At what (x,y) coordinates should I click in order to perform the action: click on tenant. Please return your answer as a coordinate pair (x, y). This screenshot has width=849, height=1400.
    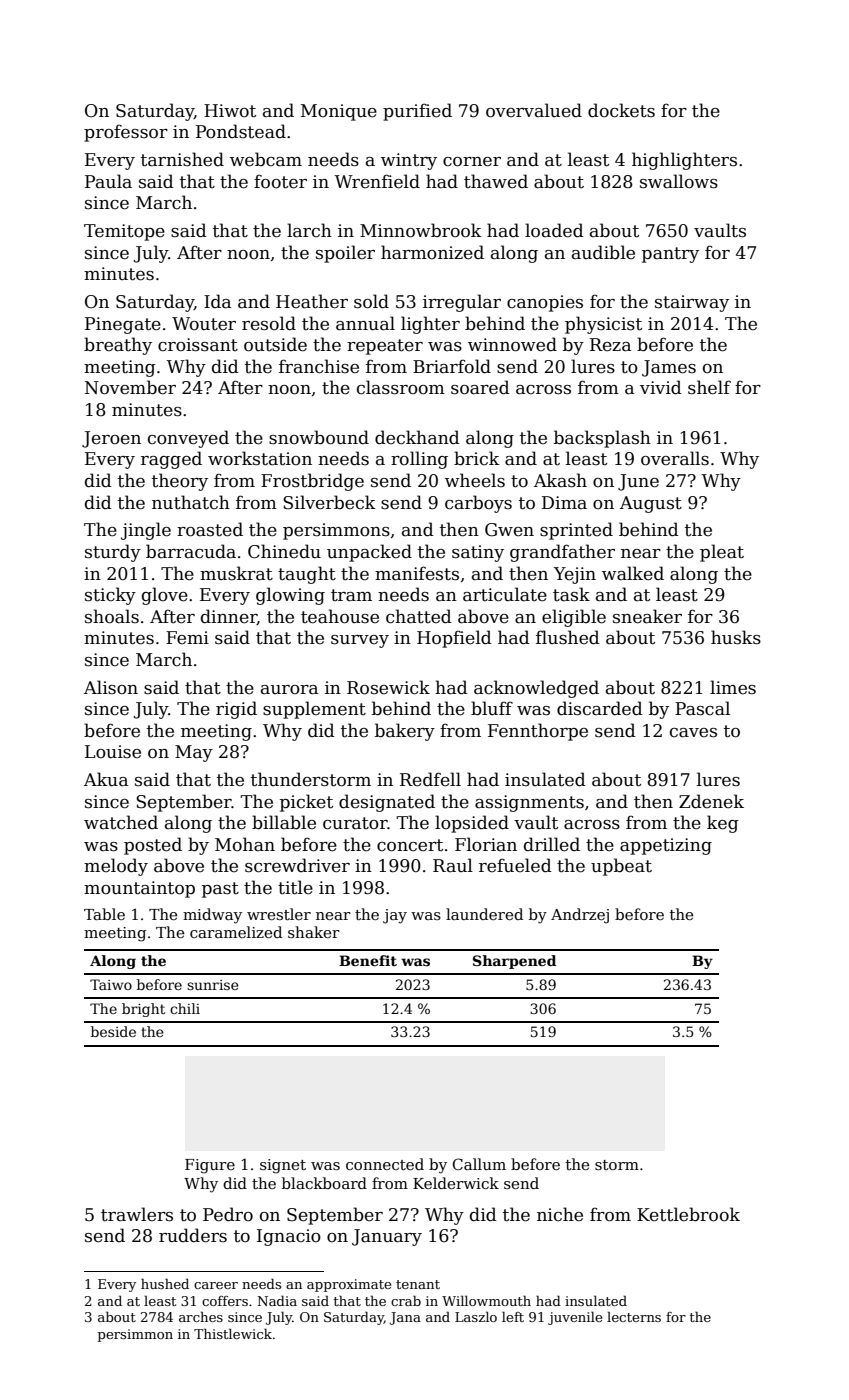
    Looking at the image, I should click on (418, 1284).
